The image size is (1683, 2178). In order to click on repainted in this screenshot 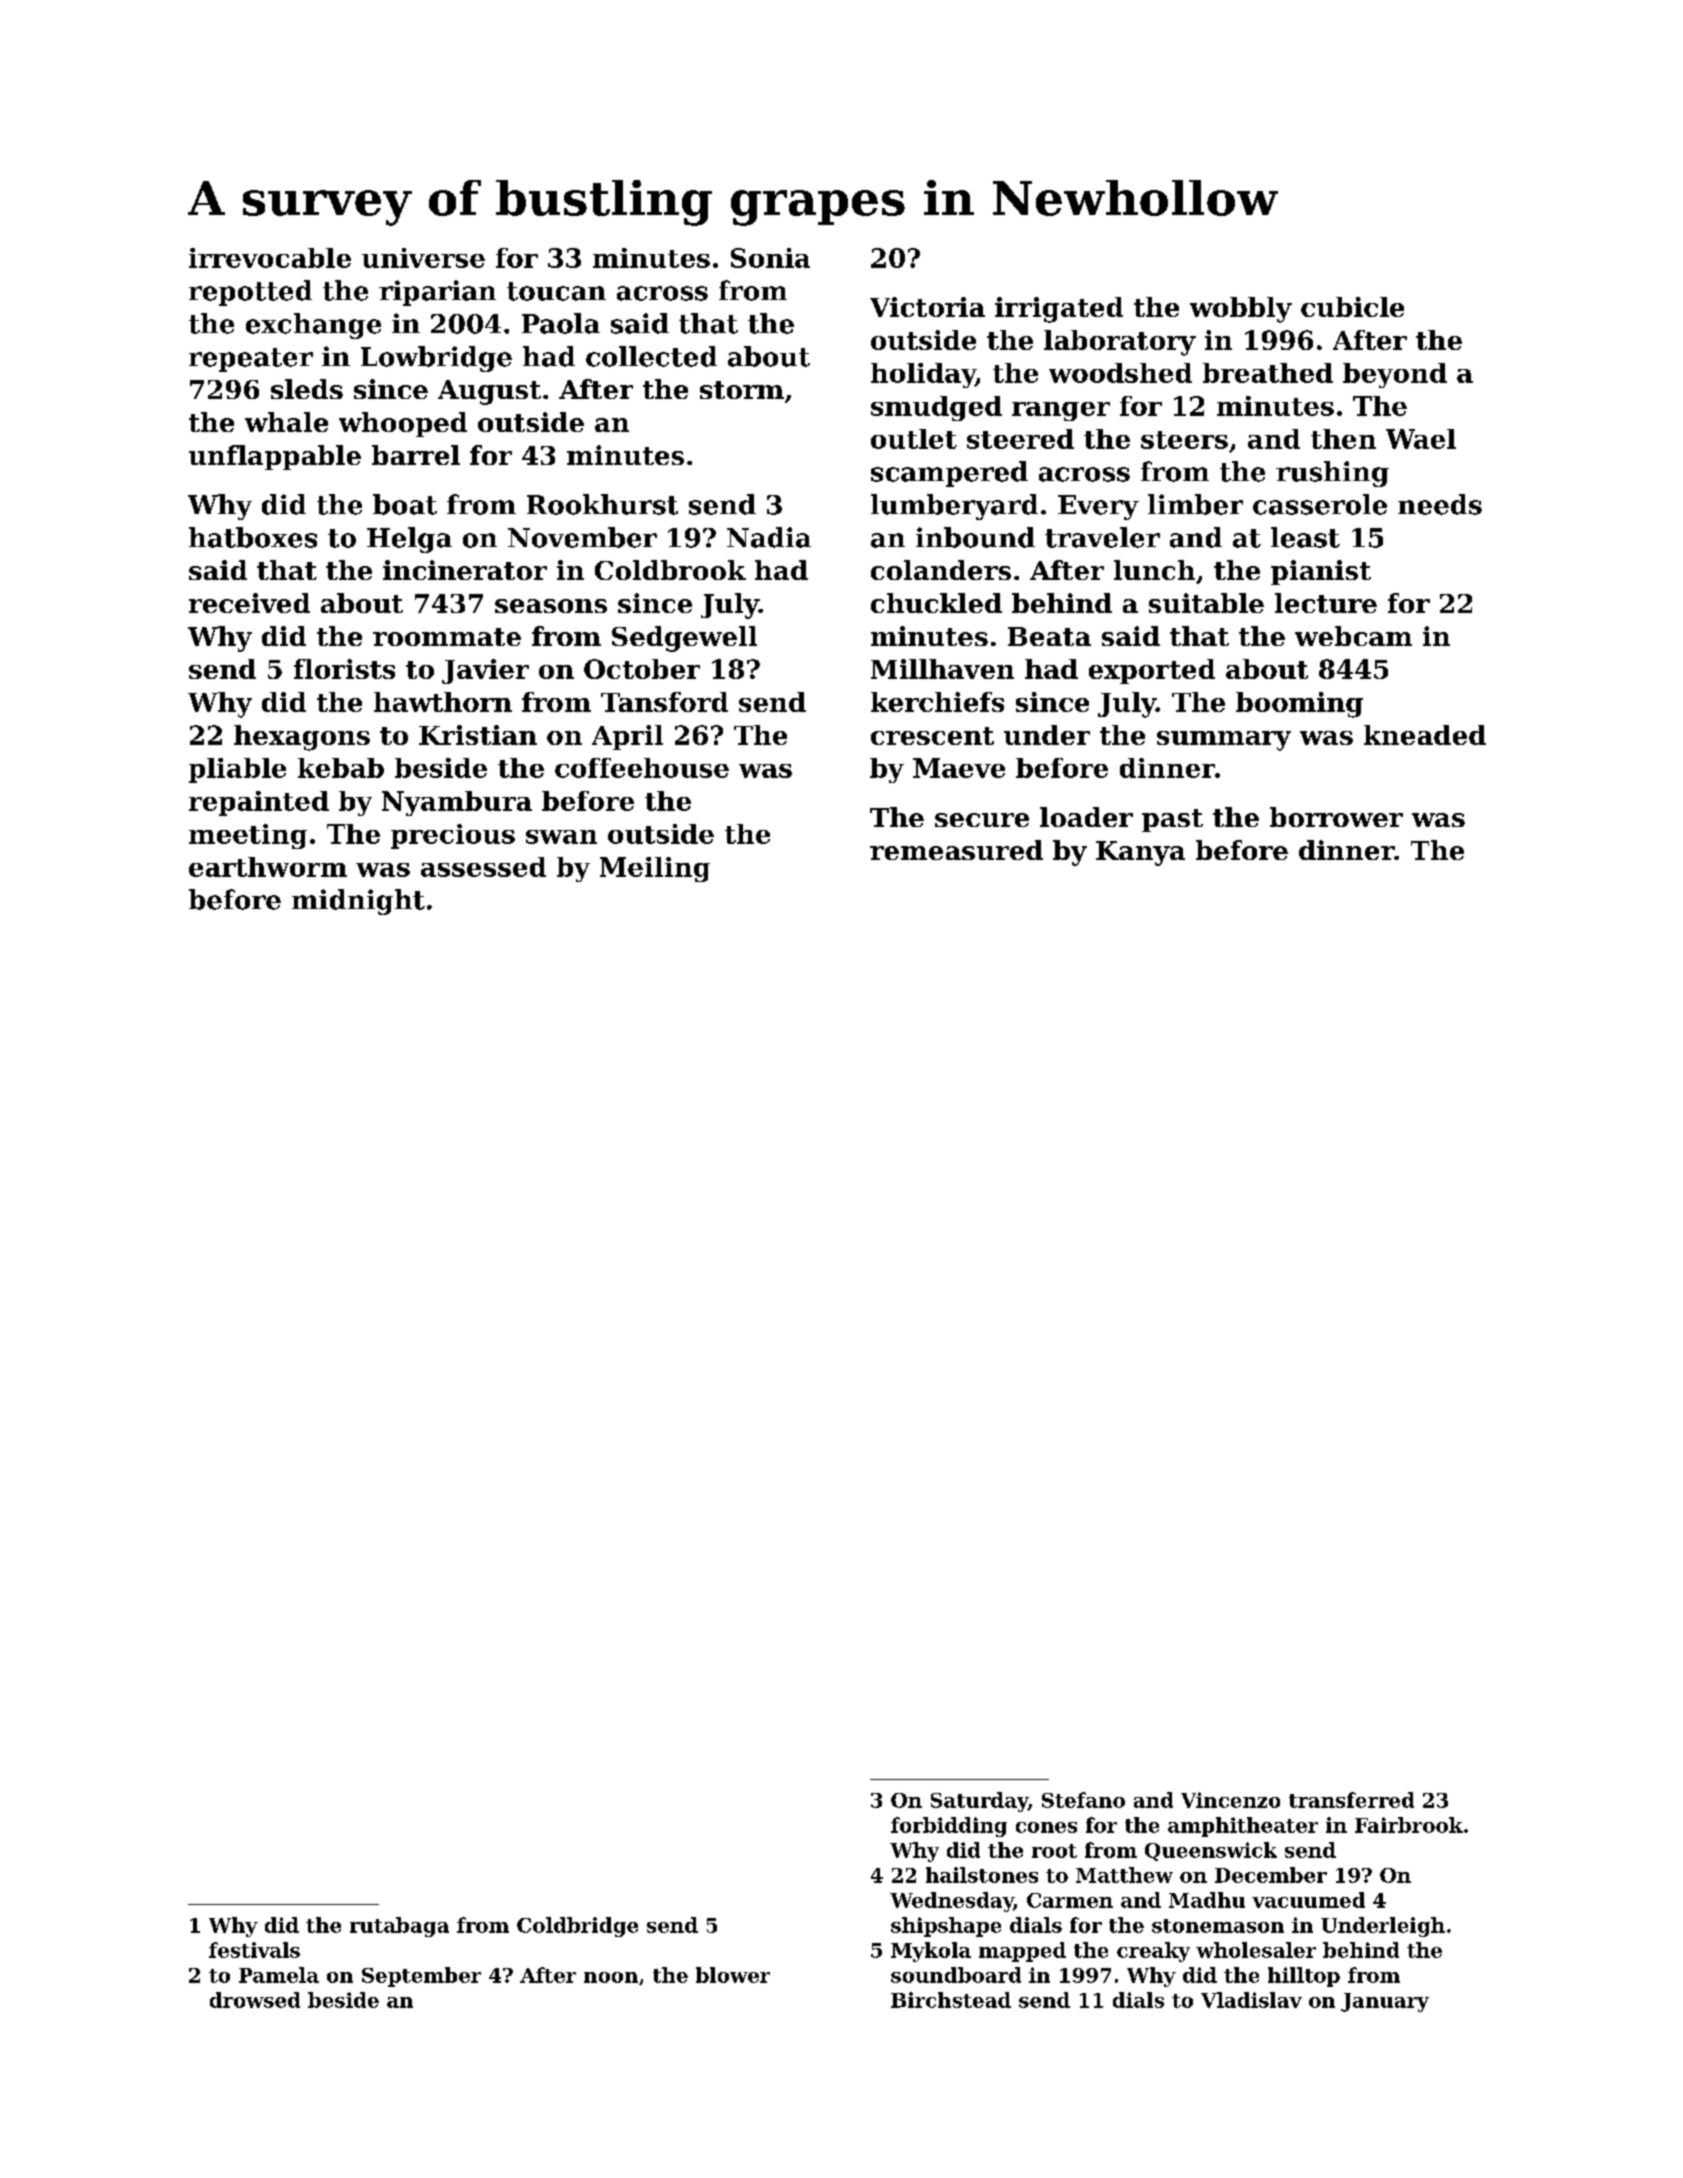, I will do `click(259, 803)`.
